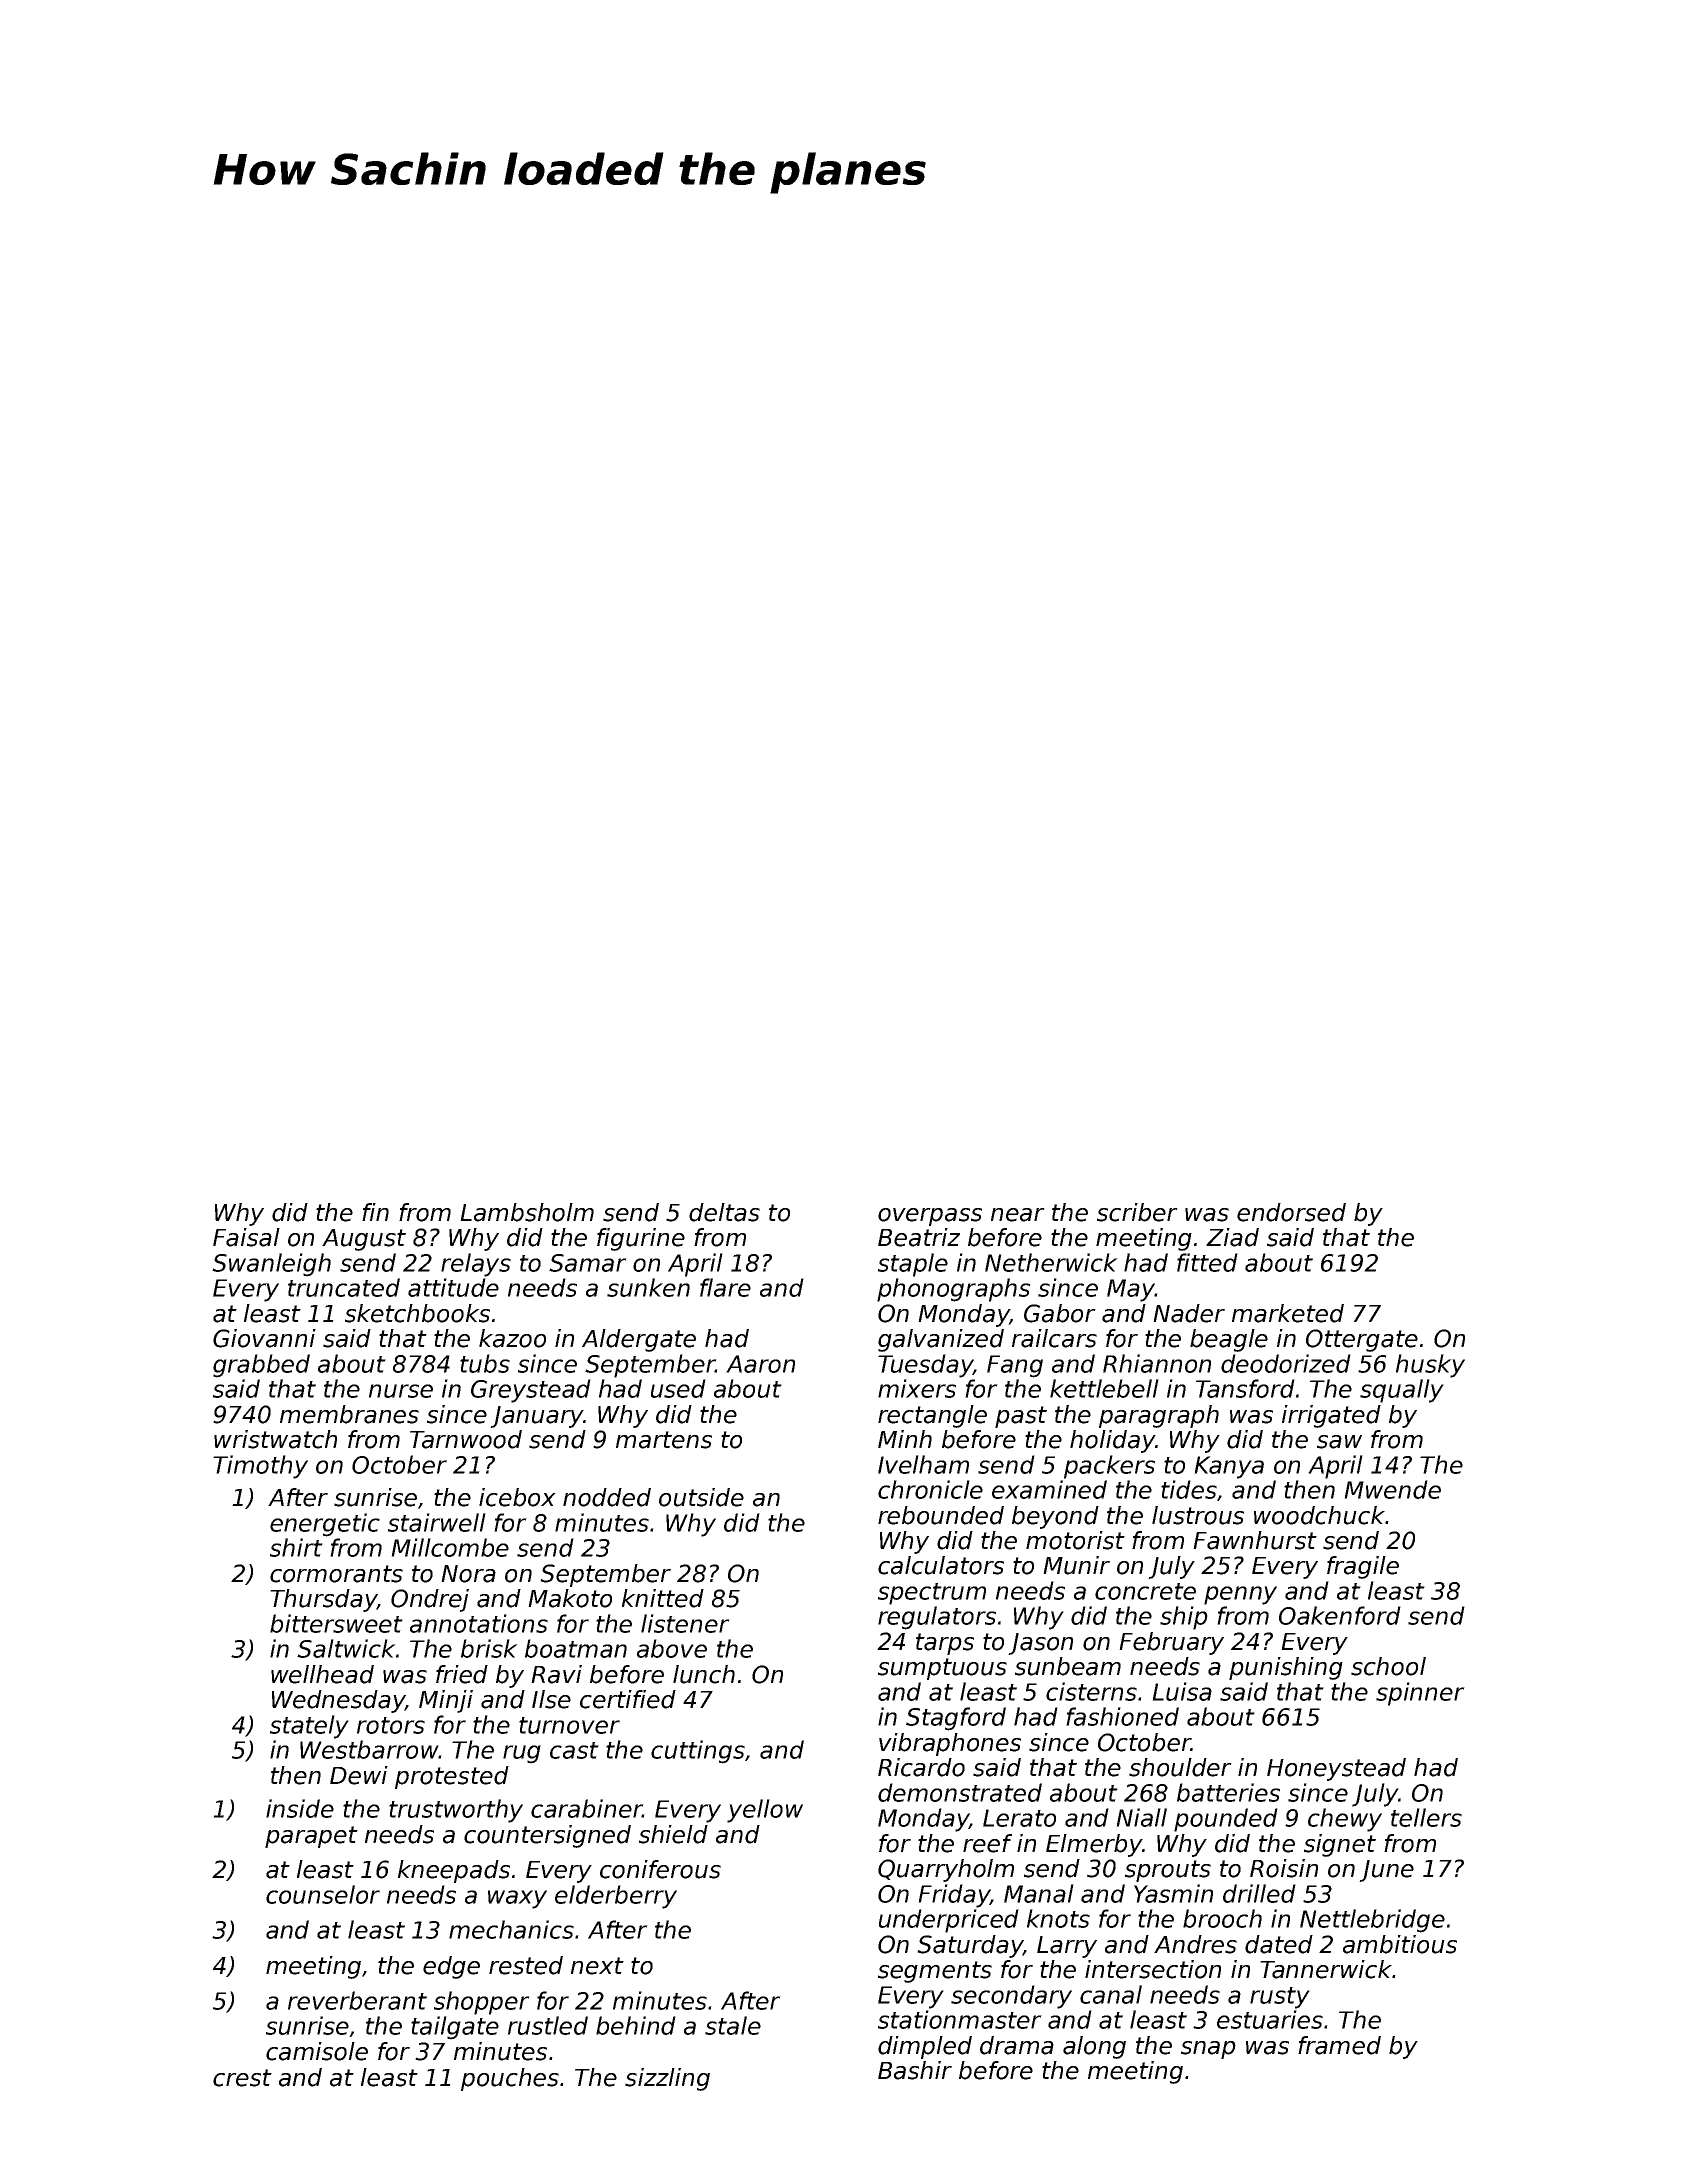  What do you see at coordinates (725, 1287) in the document?
I see `flare` at bounding box center [725, 1287].
